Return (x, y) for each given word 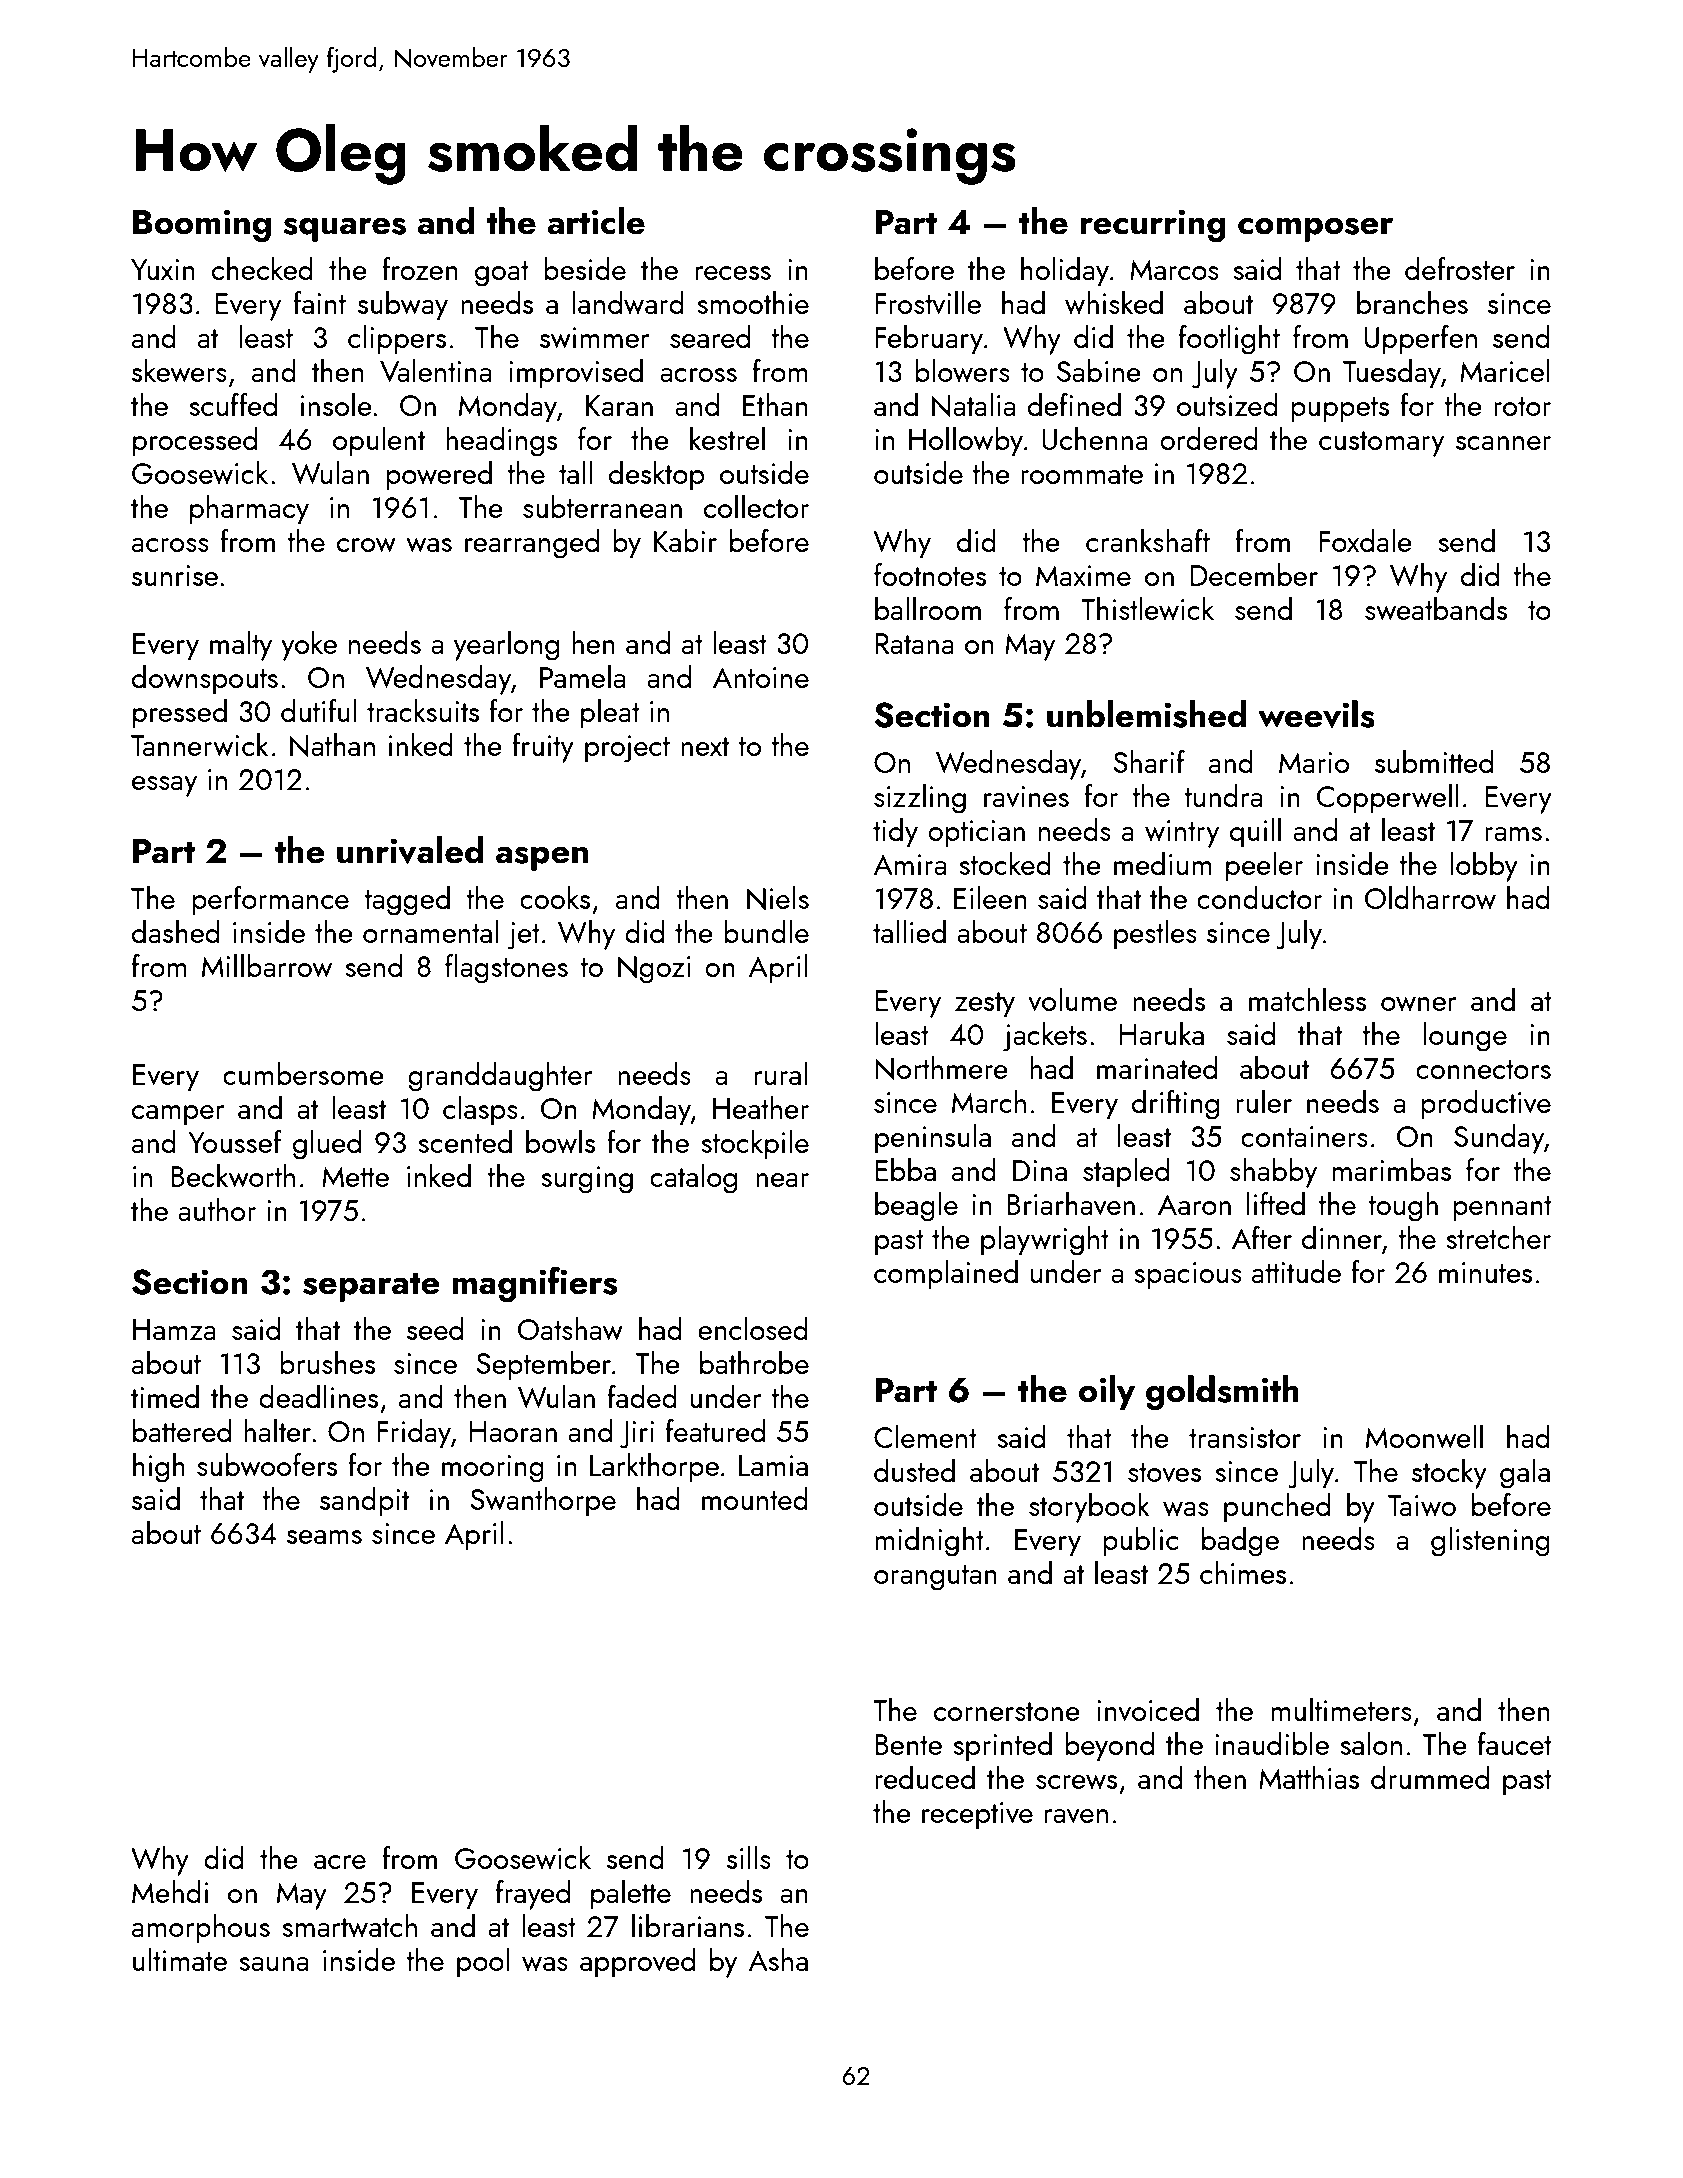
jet (524, 936)
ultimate (180, 1959)
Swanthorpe (543, 1501)
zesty (985, 1005)
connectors (1483, 1069)
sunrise (175, 575)
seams (324, 1537)
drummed (1430, 1777)
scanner (1503, 443)
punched (1277, 1507)
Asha (778, 1959)
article (596, 221)
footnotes (930, 574)
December (1254, 574)
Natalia (973, 405)
